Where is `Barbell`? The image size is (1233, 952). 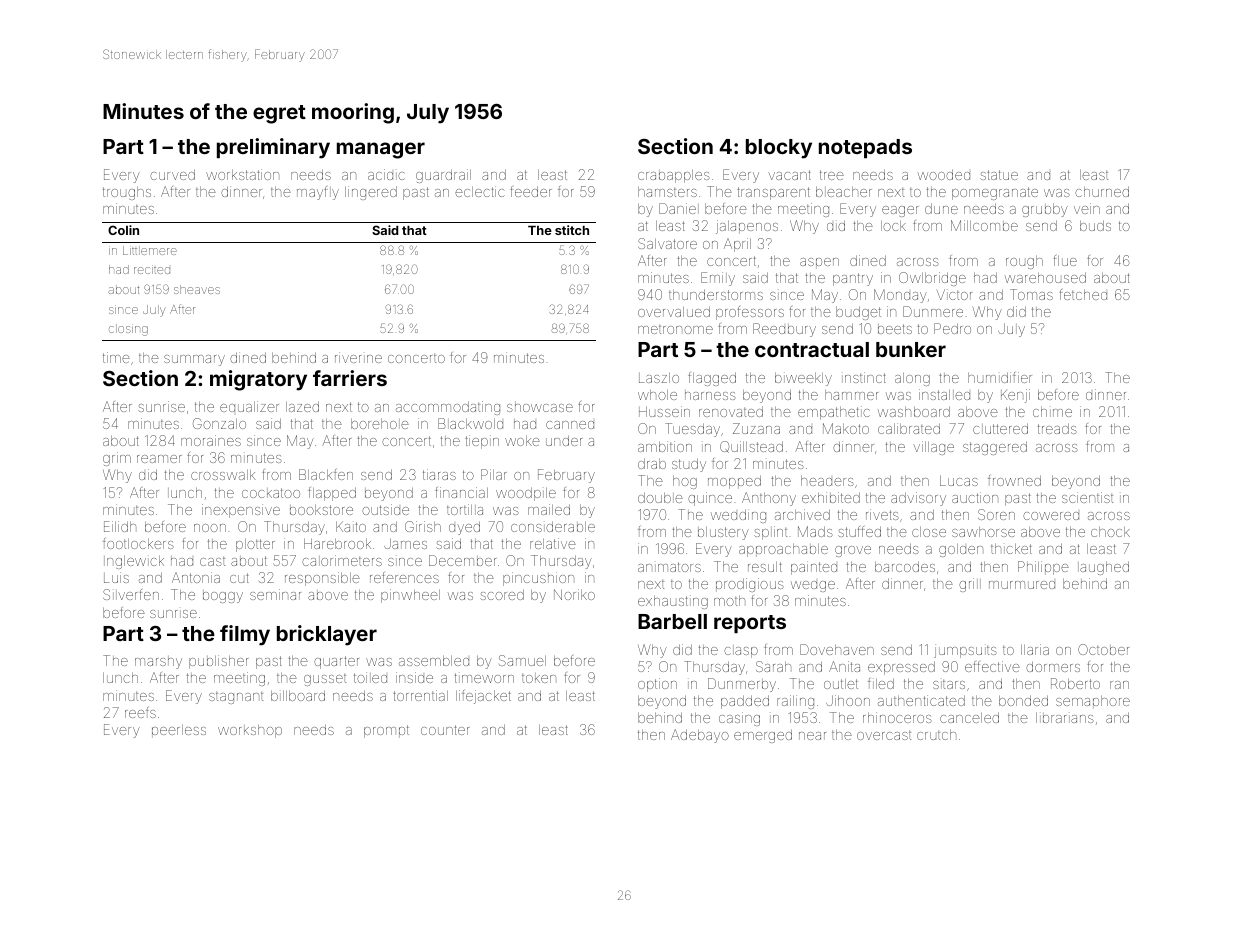 Barbell is located at coordinates (672, 621).
